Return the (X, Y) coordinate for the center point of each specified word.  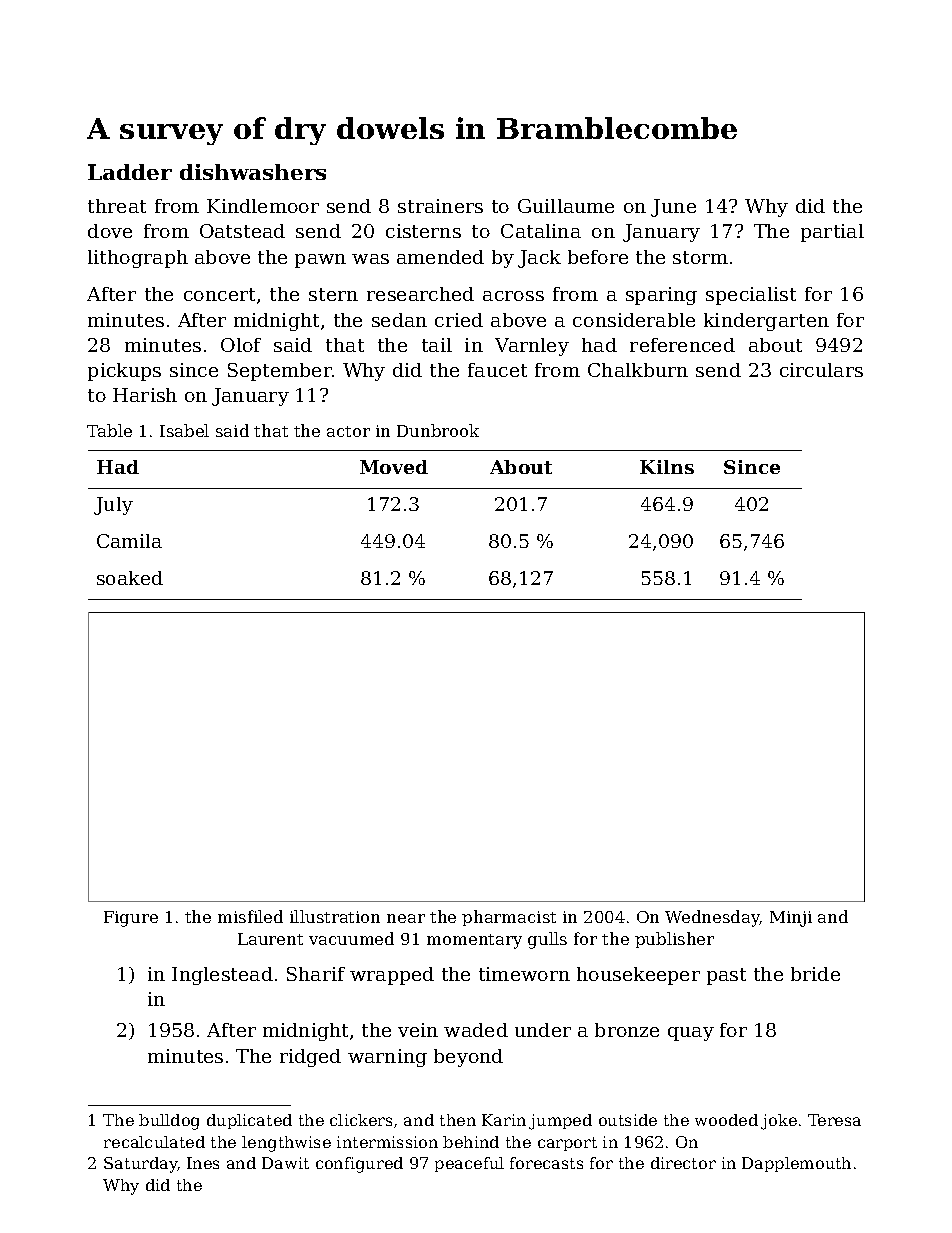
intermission (387, 1142)
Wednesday (712, 918)
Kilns (667, 467)
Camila (129, 541)
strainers (440, 206)
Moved (394, 467)
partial (832, 233)
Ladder (130, 172)
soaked (130, 578)
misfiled (250, 916)
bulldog (169, 1122)
